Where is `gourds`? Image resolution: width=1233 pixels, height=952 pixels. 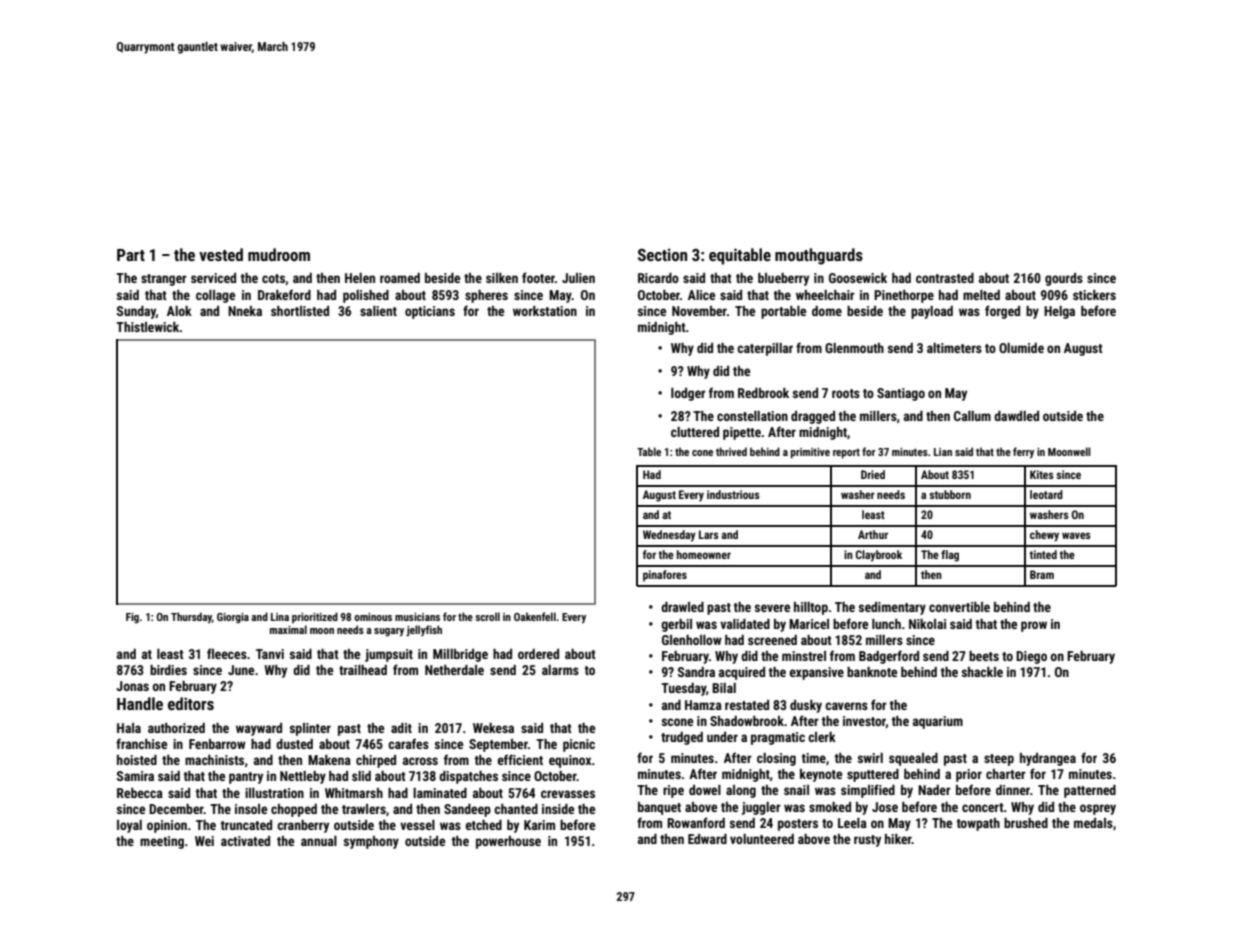
gourds is located at coordinates (1064, 279).
